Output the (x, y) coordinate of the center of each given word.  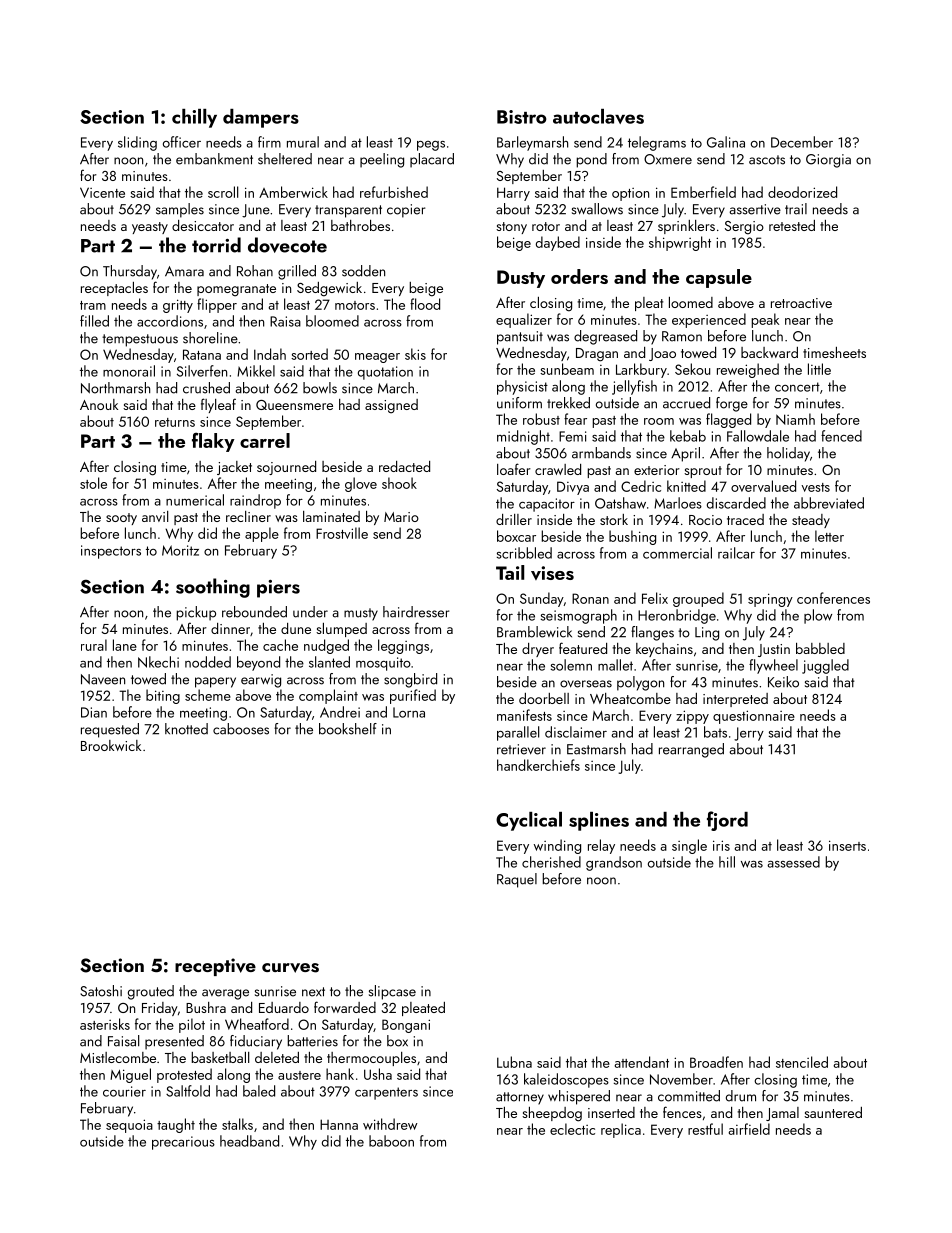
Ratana (202, 354)
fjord (727, 821)
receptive (215, 967)
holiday (788, 454)
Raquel (517, 880)
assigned (391, 406)
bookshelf (348, 729)
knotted (186, 729)
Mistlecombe (118, 1057)
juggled (825, 666)
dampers (261, 118)
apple (262, 534)
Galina (726, 142)
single (689, 846)
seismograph (579, 616)
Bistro (522, 117)
